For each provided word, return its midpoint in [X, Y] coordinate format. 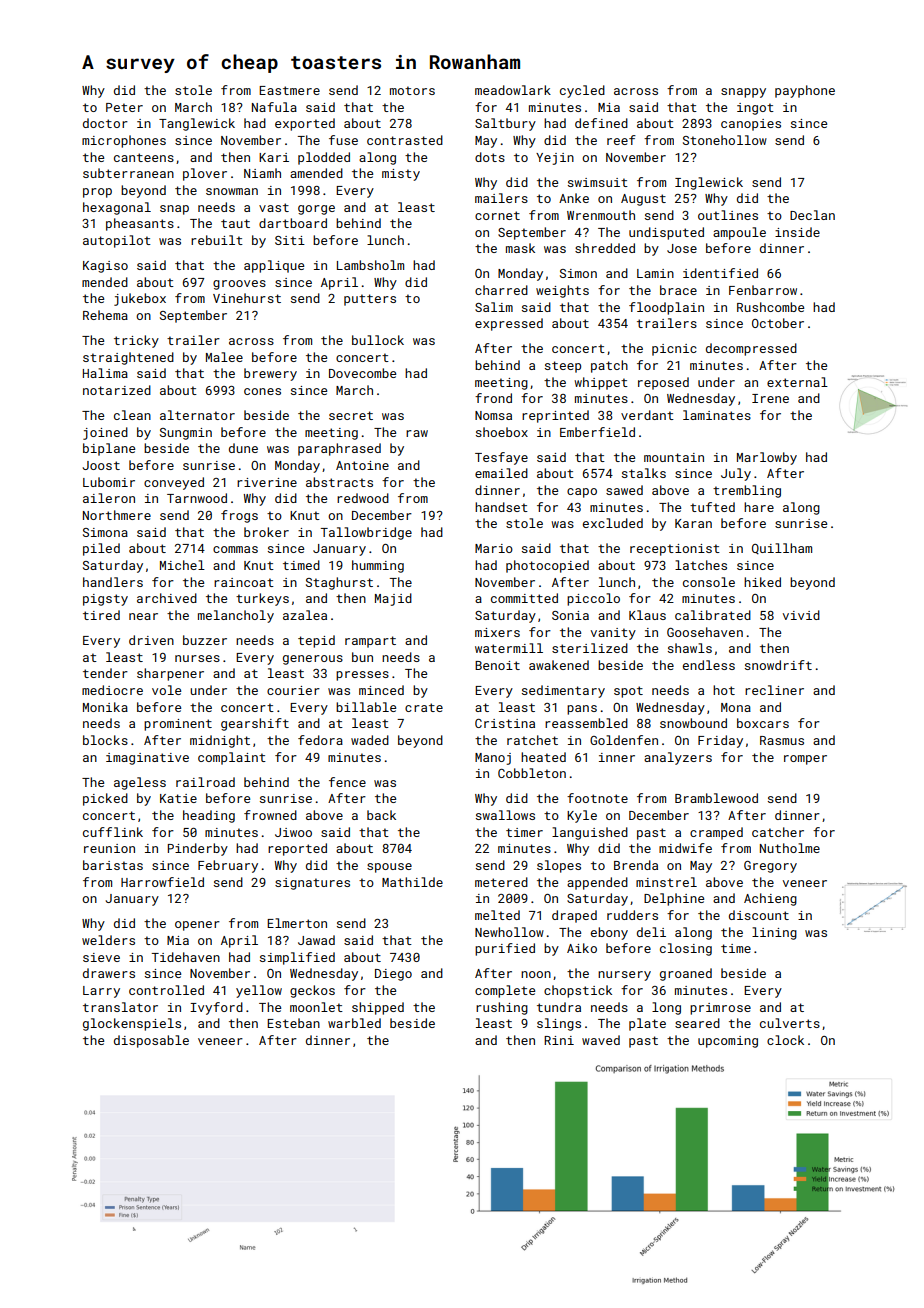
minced [381, 690]
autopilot [117, 241]
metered [501, 882]
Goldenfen [624, 740]
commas [235, 549]
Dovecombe [362, 373]
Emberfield [597, 432]
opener [197, 926]
